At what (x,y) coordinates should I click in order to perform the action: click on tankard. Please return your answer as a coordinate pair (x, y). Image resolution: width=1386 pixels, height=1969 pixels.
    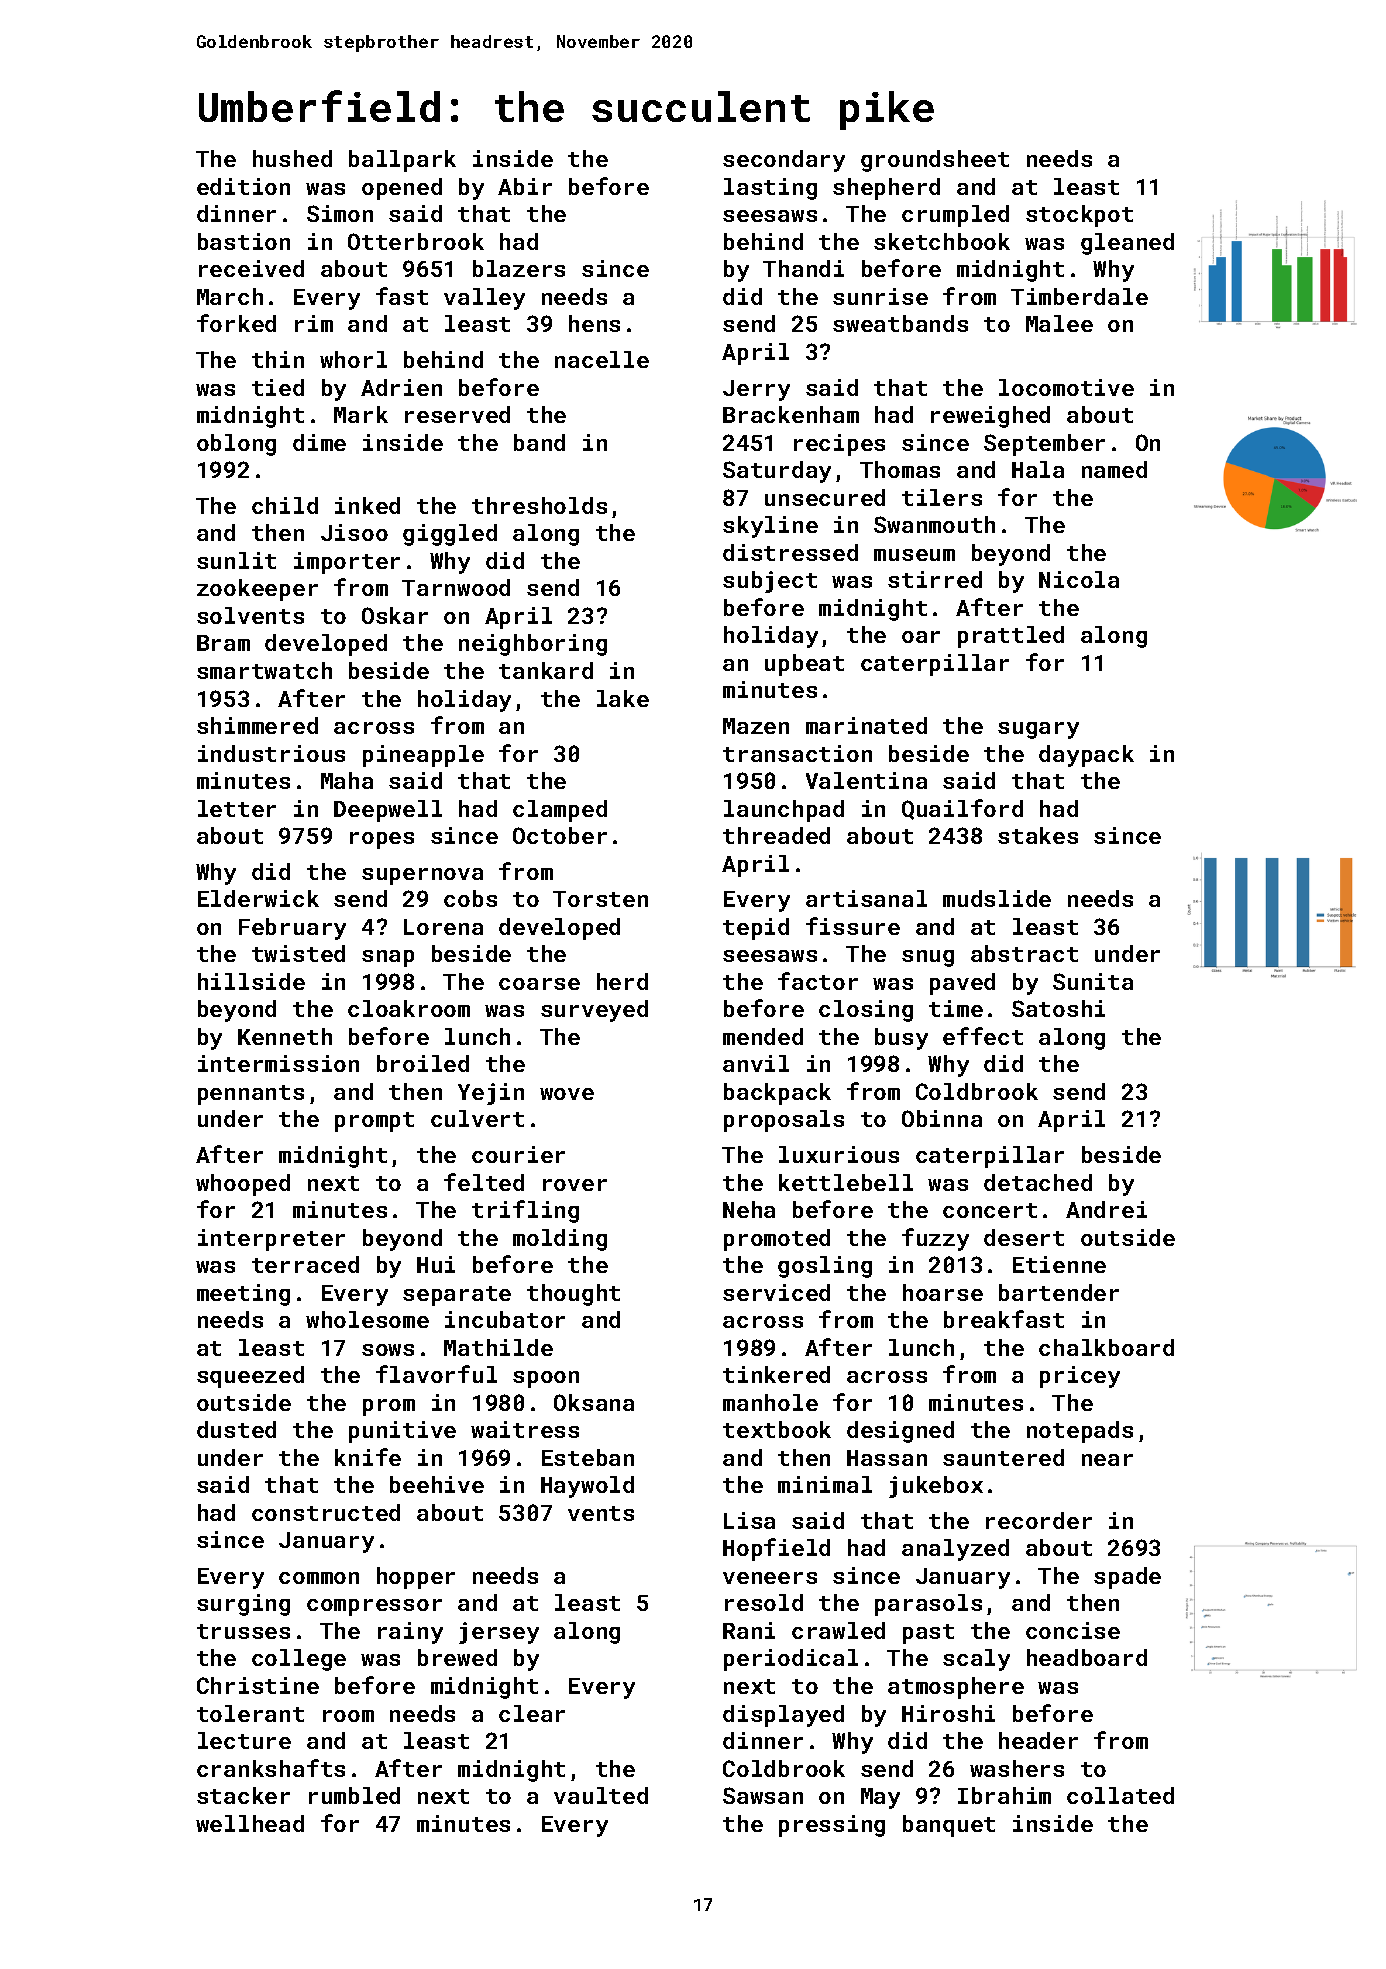
    Looking at the image, I should click on (546, 670).
